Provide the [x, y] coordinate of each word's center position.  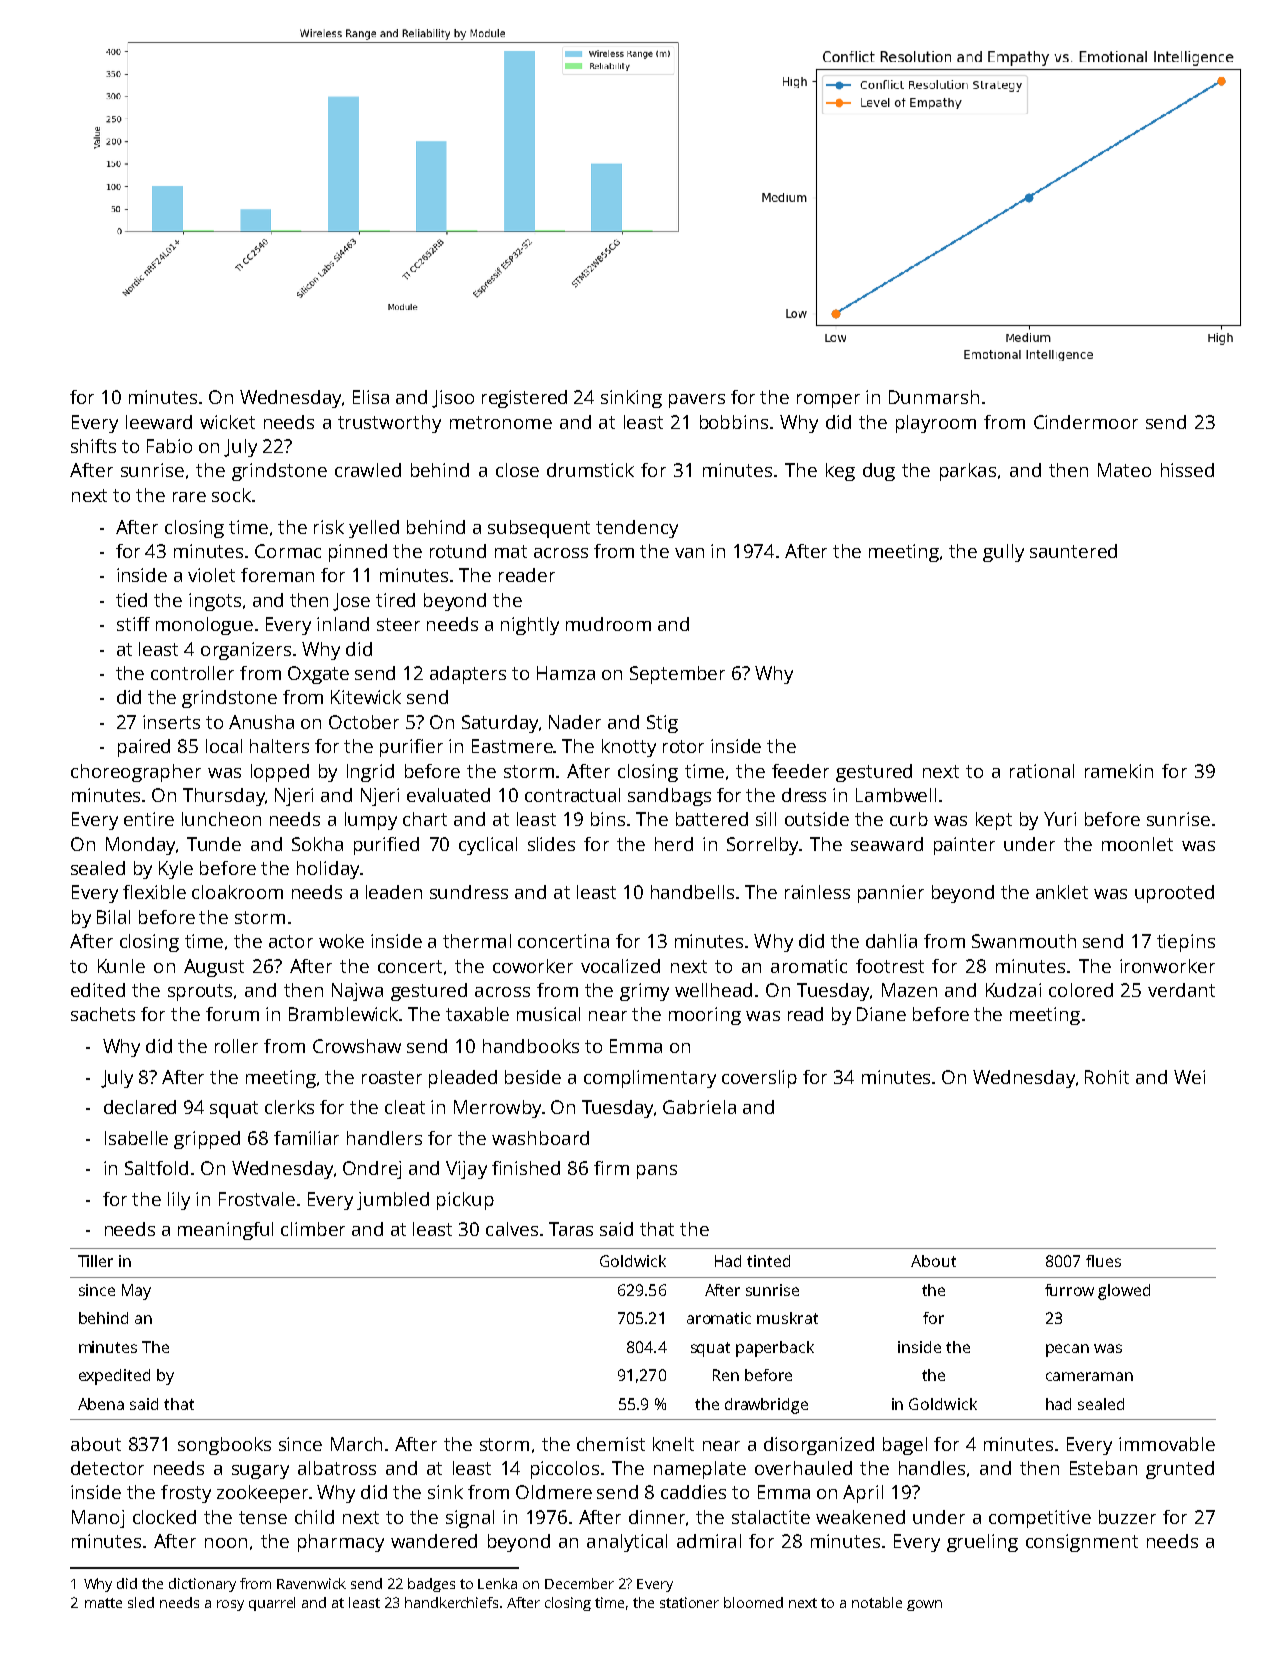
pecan [1067, 1350]
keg [840, 472]
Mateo [1124, 470]
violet [211, 575]
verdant [1181, 990]
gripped [207, 1140]
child [314, 1517]
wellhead [713, 990]
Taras [571, 1229]
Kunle [121, 966]
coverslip [759, 1079]
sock [231, 495]
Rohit [1107, 1077]
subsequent [539, 529]
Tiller [95, 1261]
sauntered [1073, 551]
